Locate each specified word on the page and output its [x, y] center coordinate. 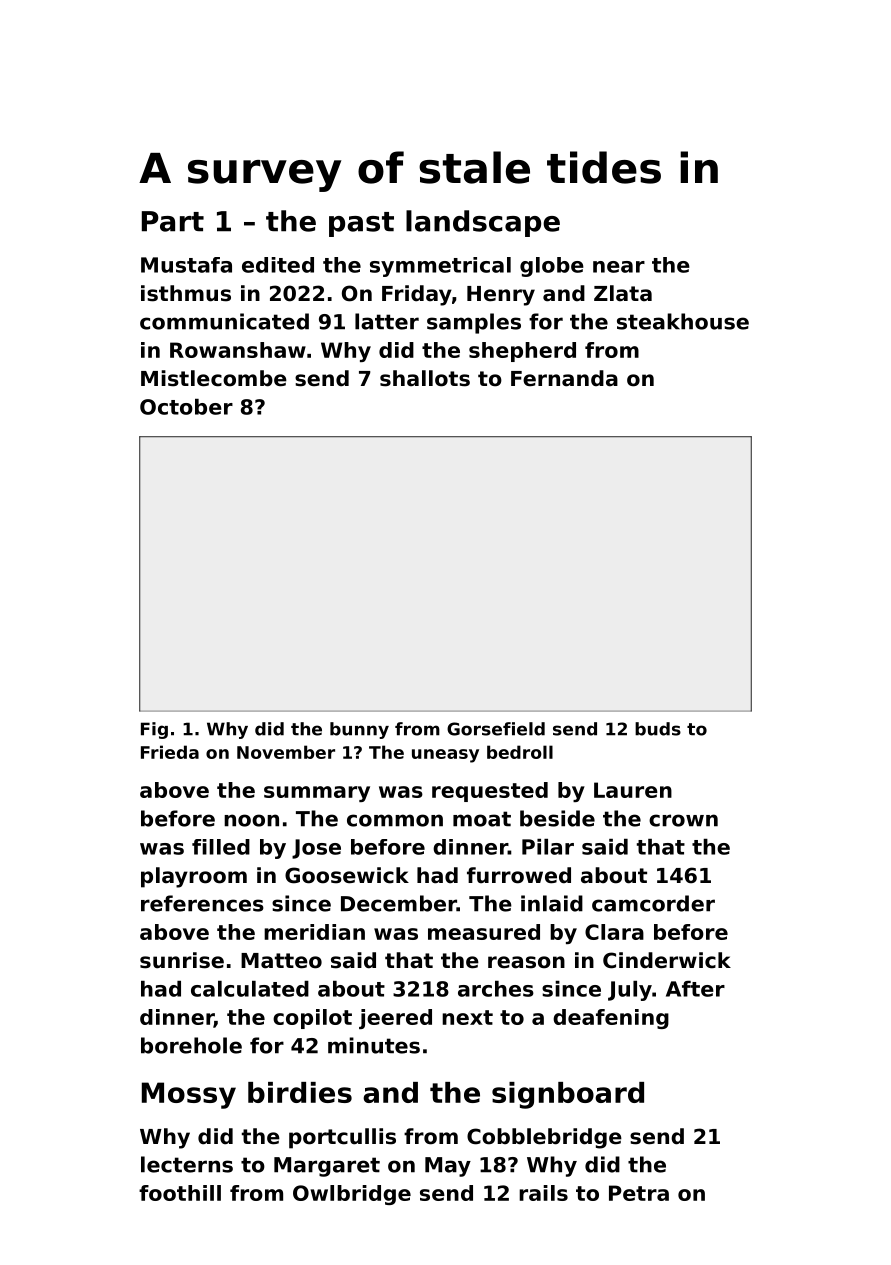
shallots [425, 378]
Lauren [633, 790]
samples [474, 323]
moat [482, 819]
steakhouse [683, 321]
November [286, 752]
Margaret [327, 1167]
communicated [224, 321]
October [186, 407]
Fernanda [564, 378]
